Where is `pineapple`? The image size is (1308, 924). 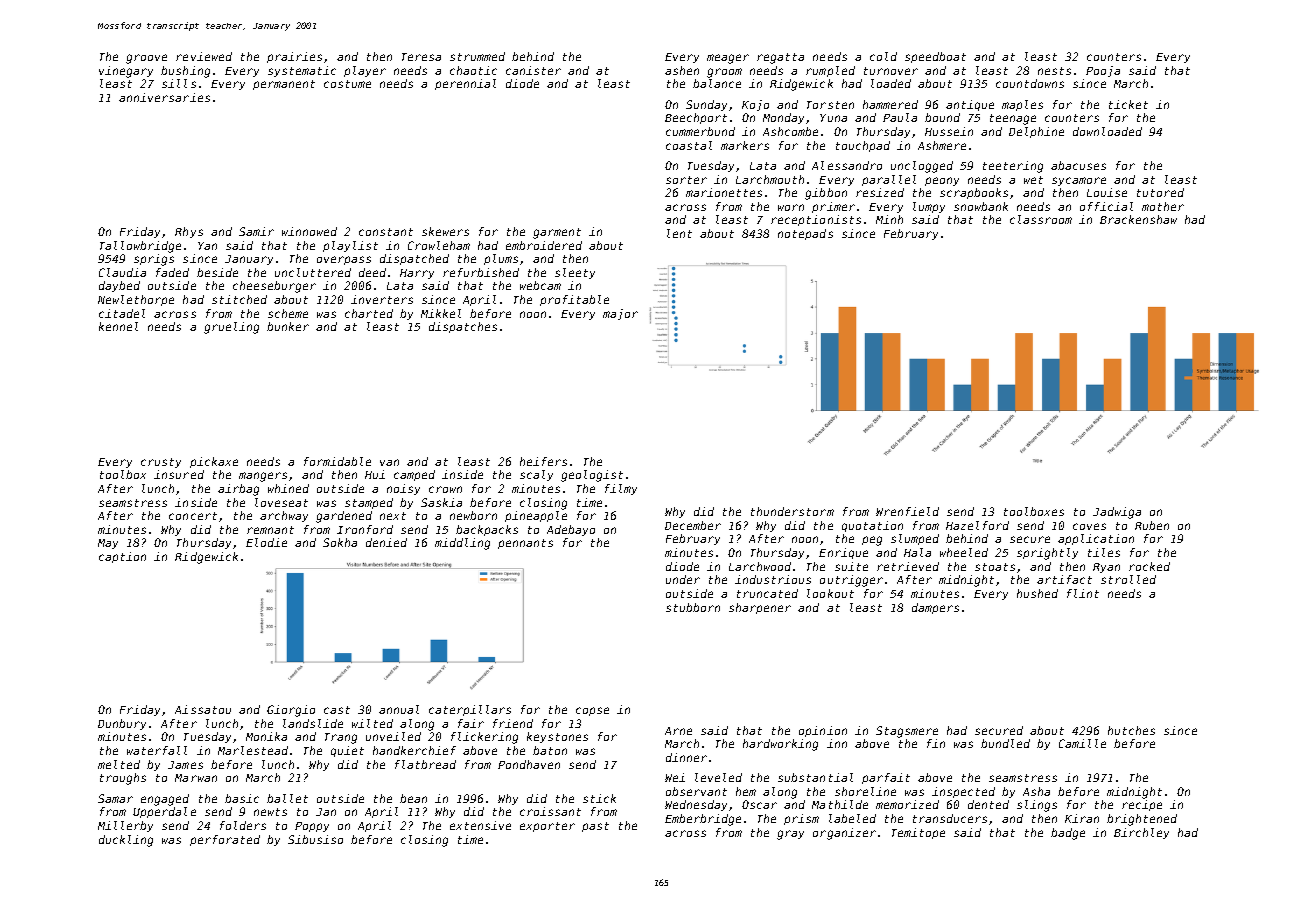 pineapple is located at coordinates (536, 516).
